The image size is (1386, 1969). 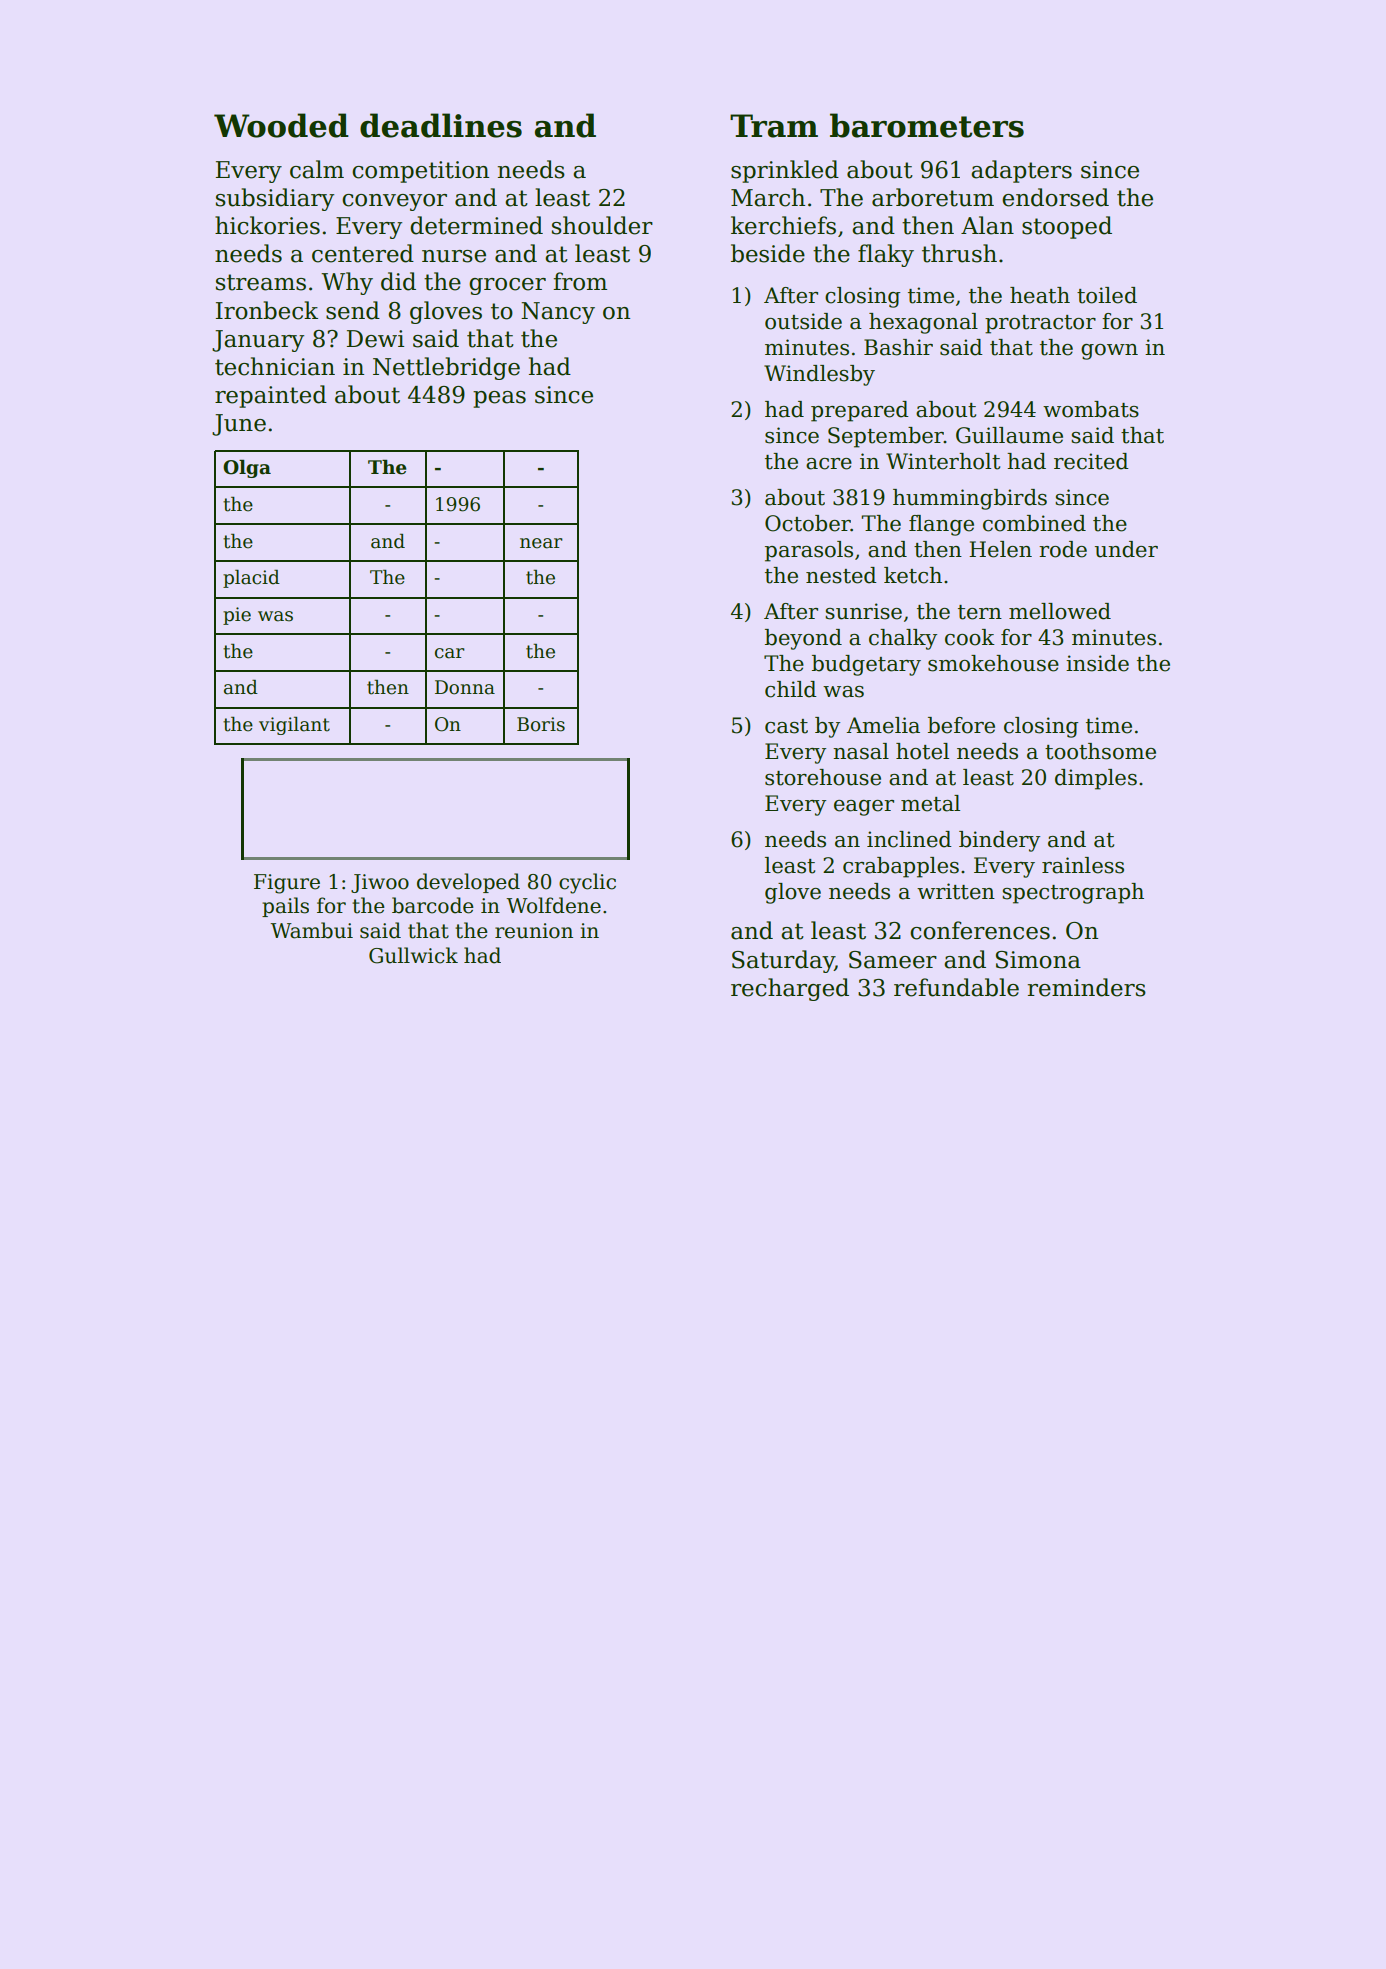 I want to click on dimples, so click(x=1096, y=779).
